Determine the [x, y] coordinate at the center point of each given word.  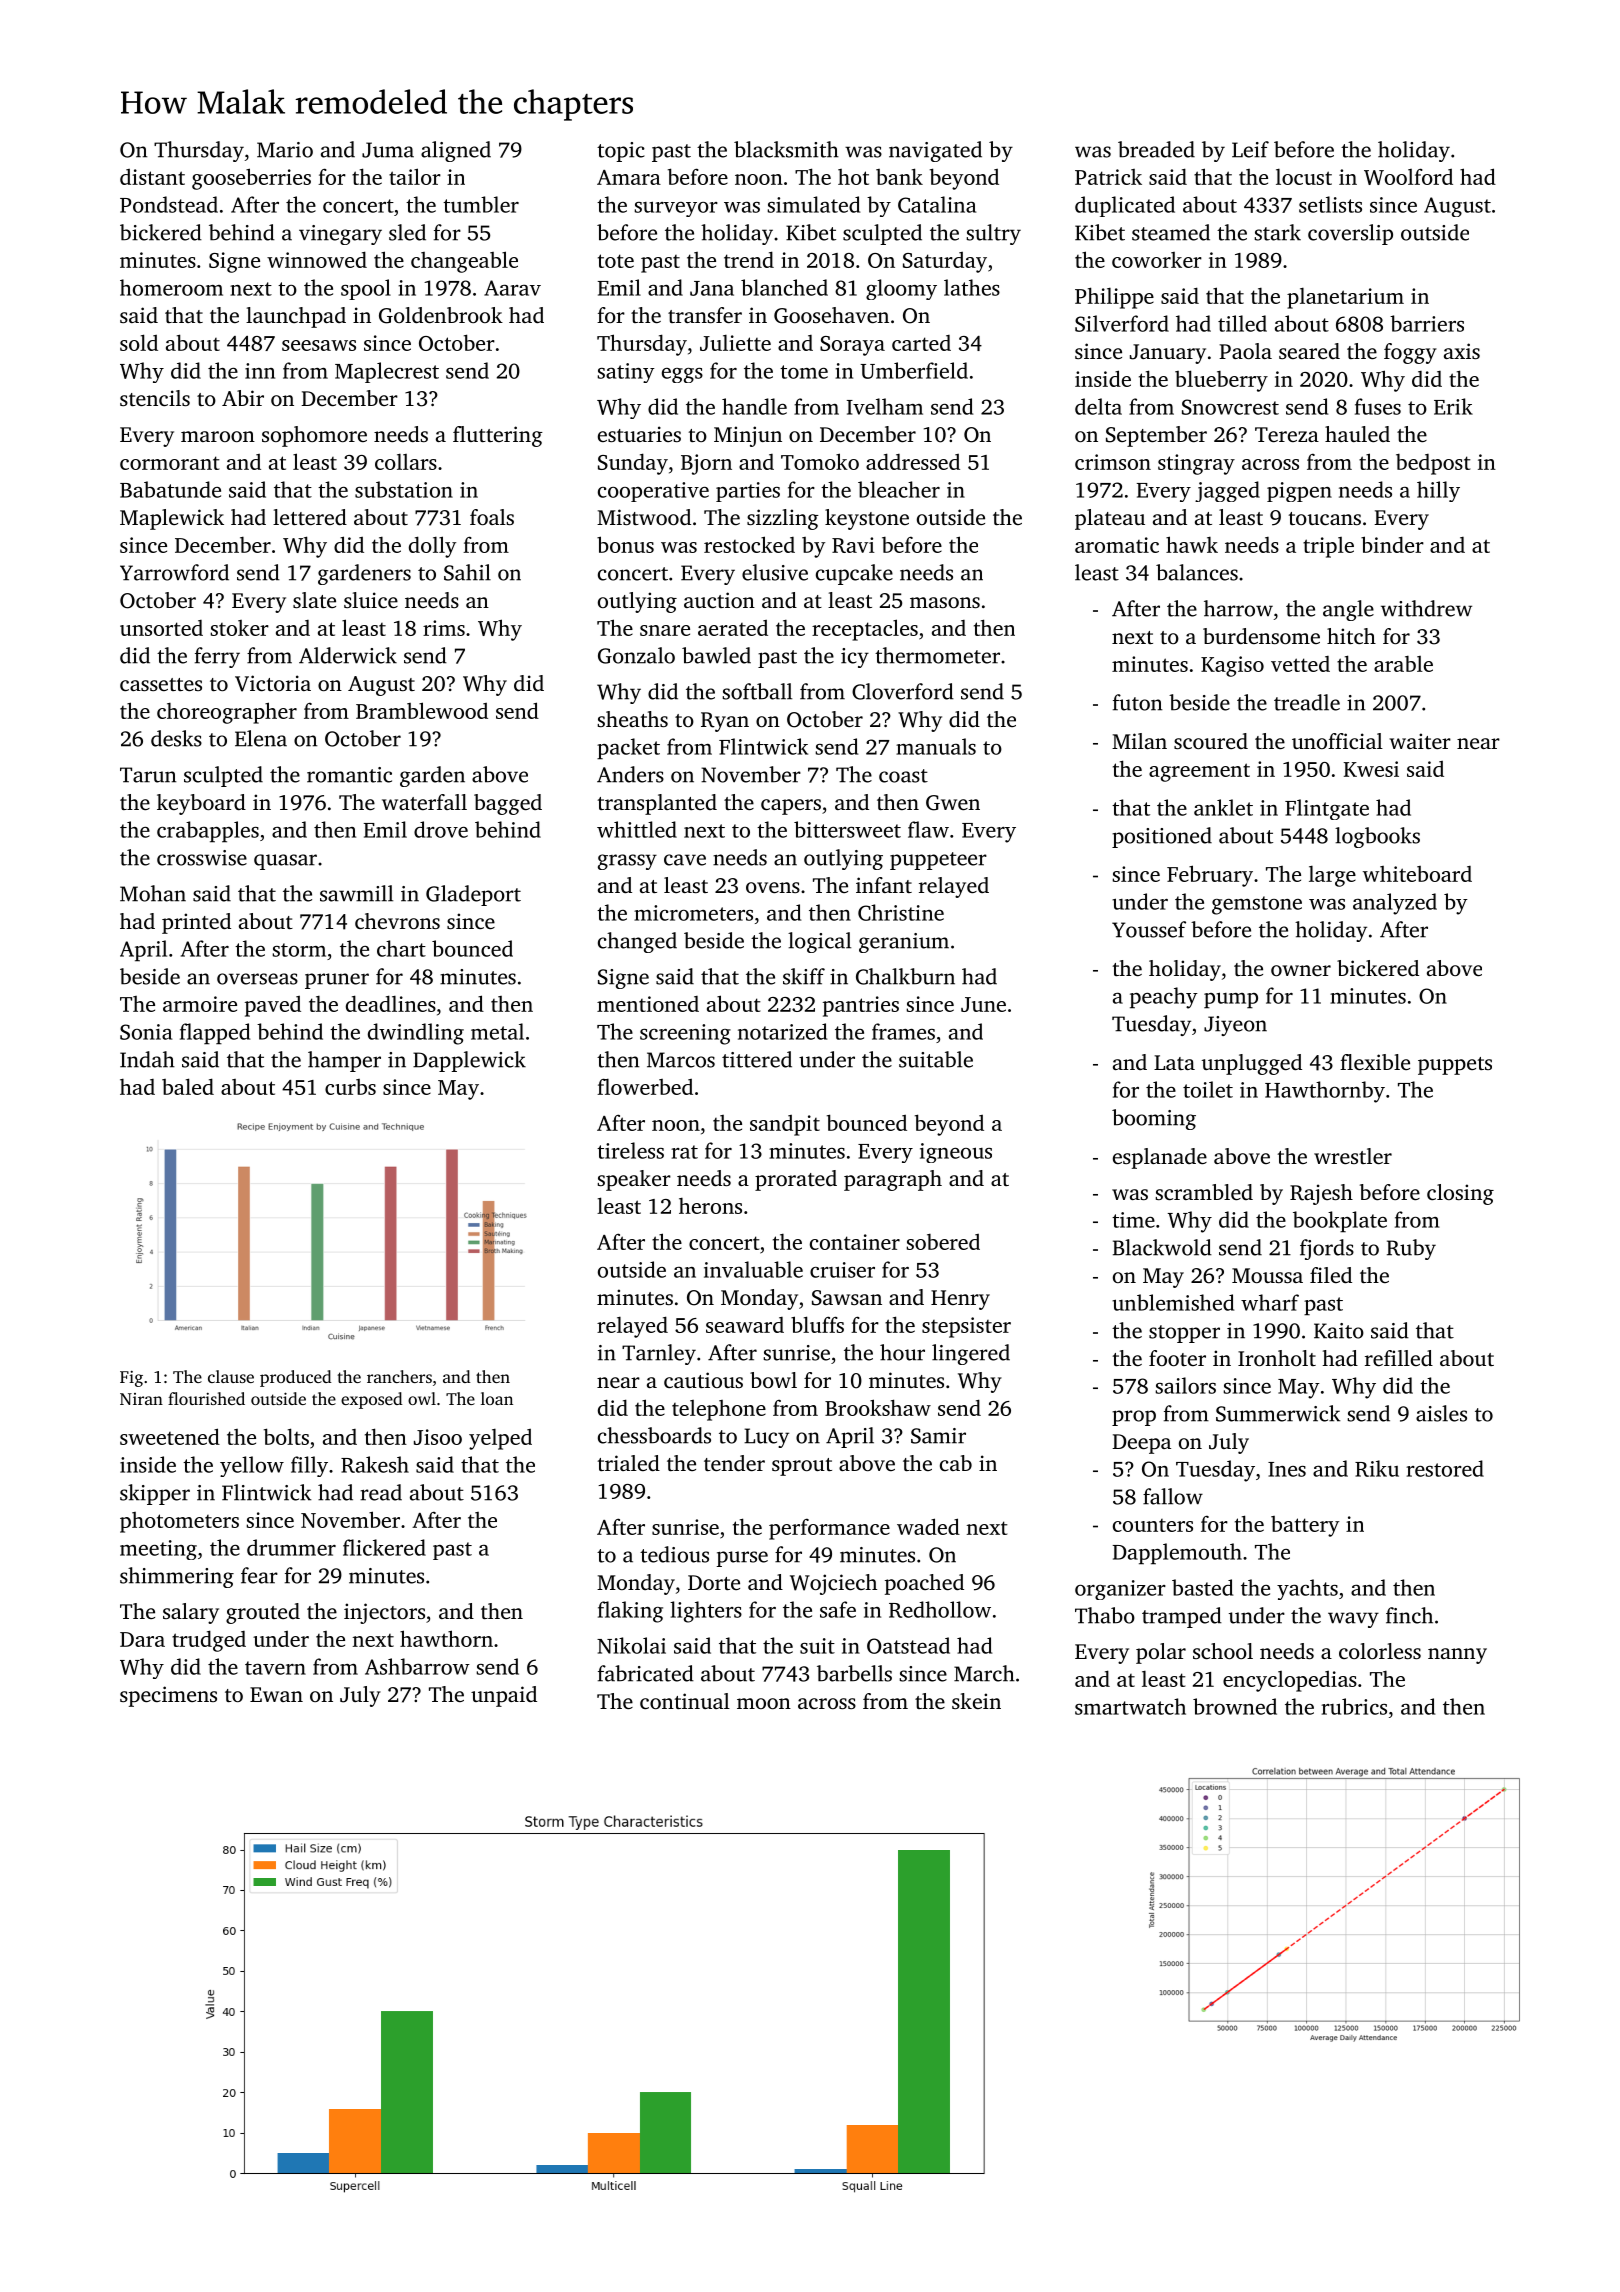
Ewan [276, 1694]
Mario [285, 150]
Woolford [1408, 176]
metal [497, 1031]
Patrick [1108, 177]
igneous [956, 1153]
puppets [1455, 1066]
